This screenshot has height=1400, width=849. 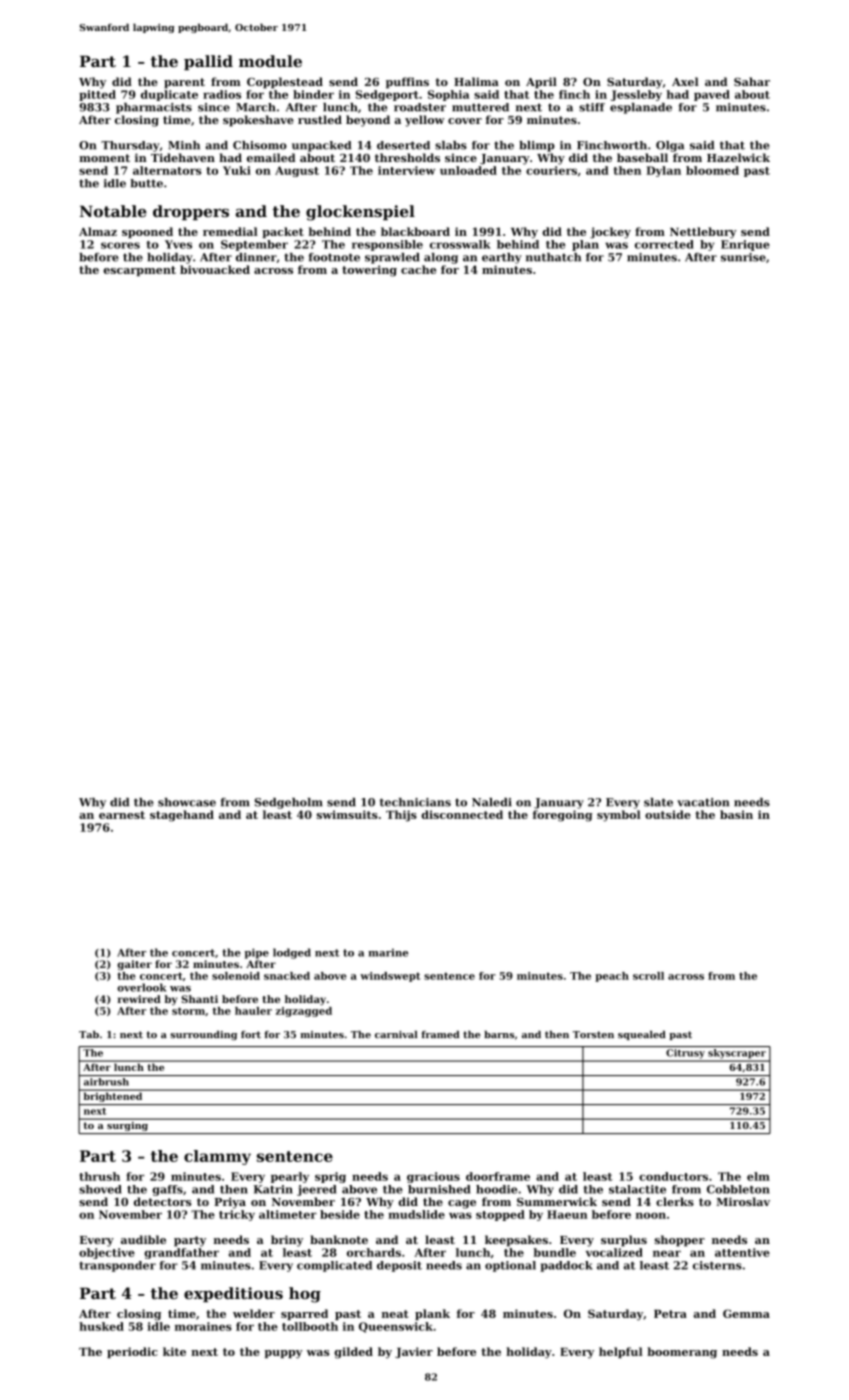 What do you see at coordinates (468, 170) in the screenshot?
I see `unloaded` at bounding box center [468, 170].
